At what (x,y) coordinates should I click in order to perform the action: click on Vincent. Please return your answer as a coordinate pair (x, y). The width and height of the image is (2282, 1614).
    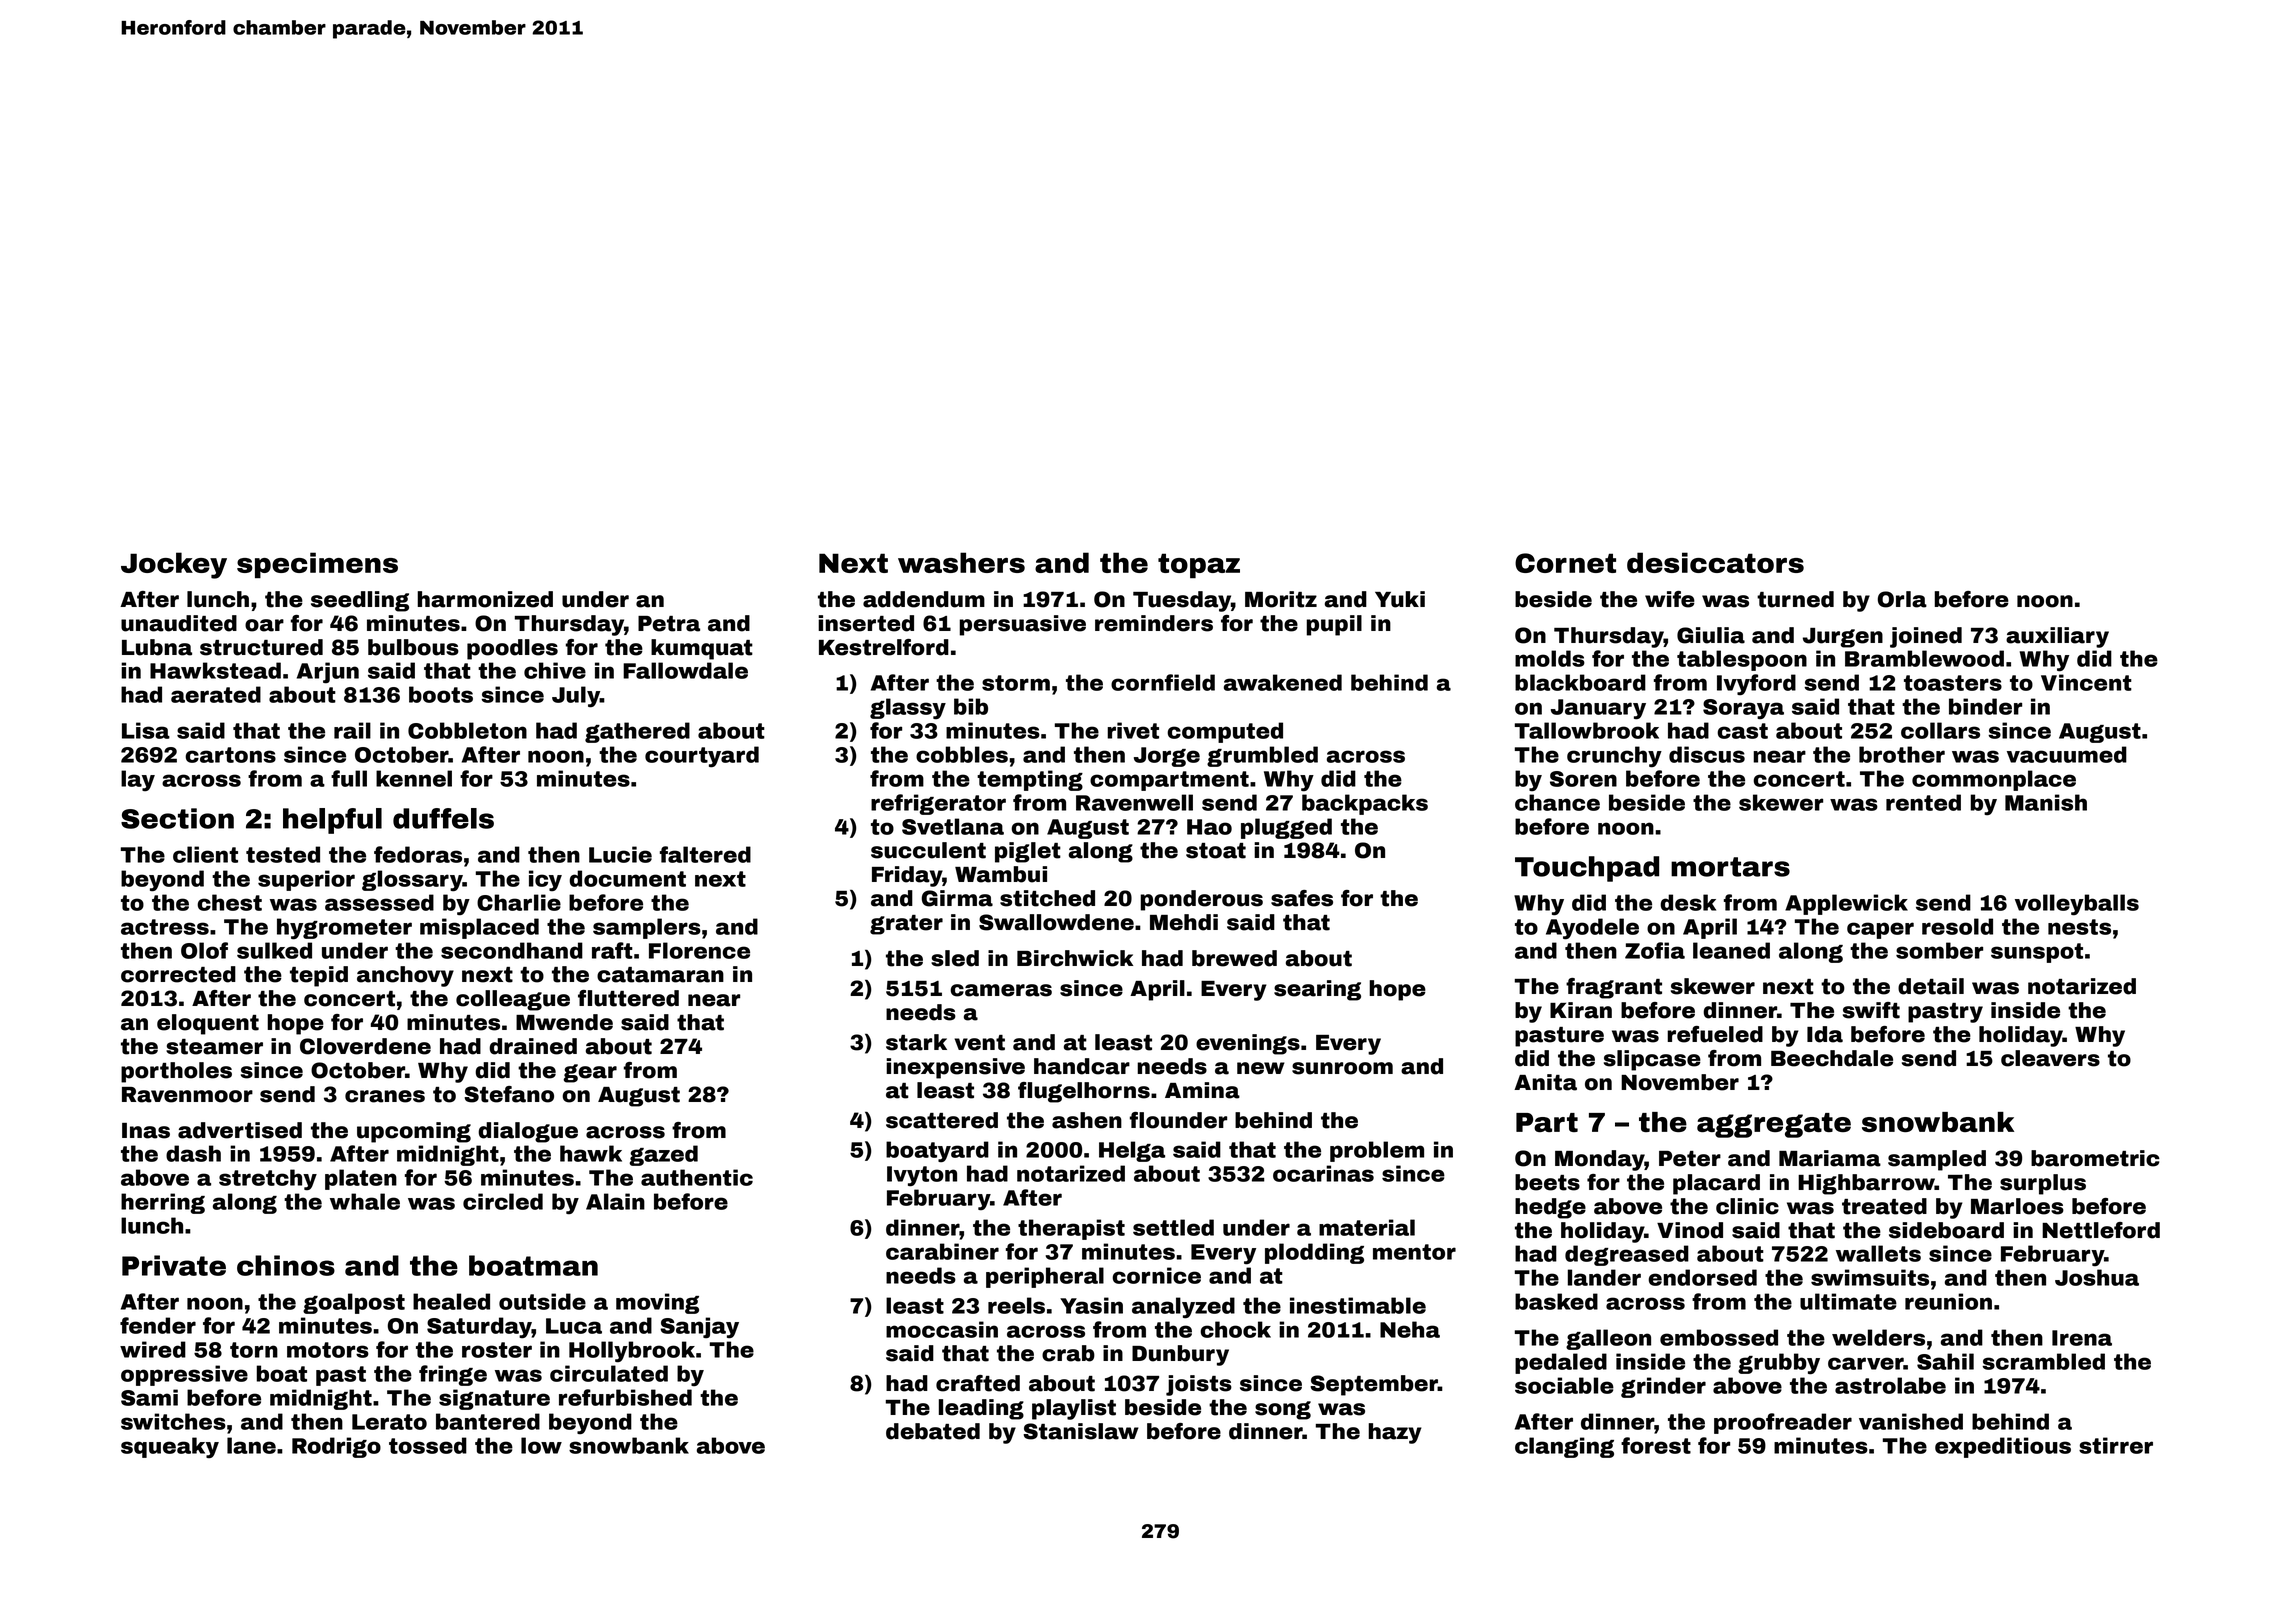
    Looking at the image, I should click on (2086, 682).
